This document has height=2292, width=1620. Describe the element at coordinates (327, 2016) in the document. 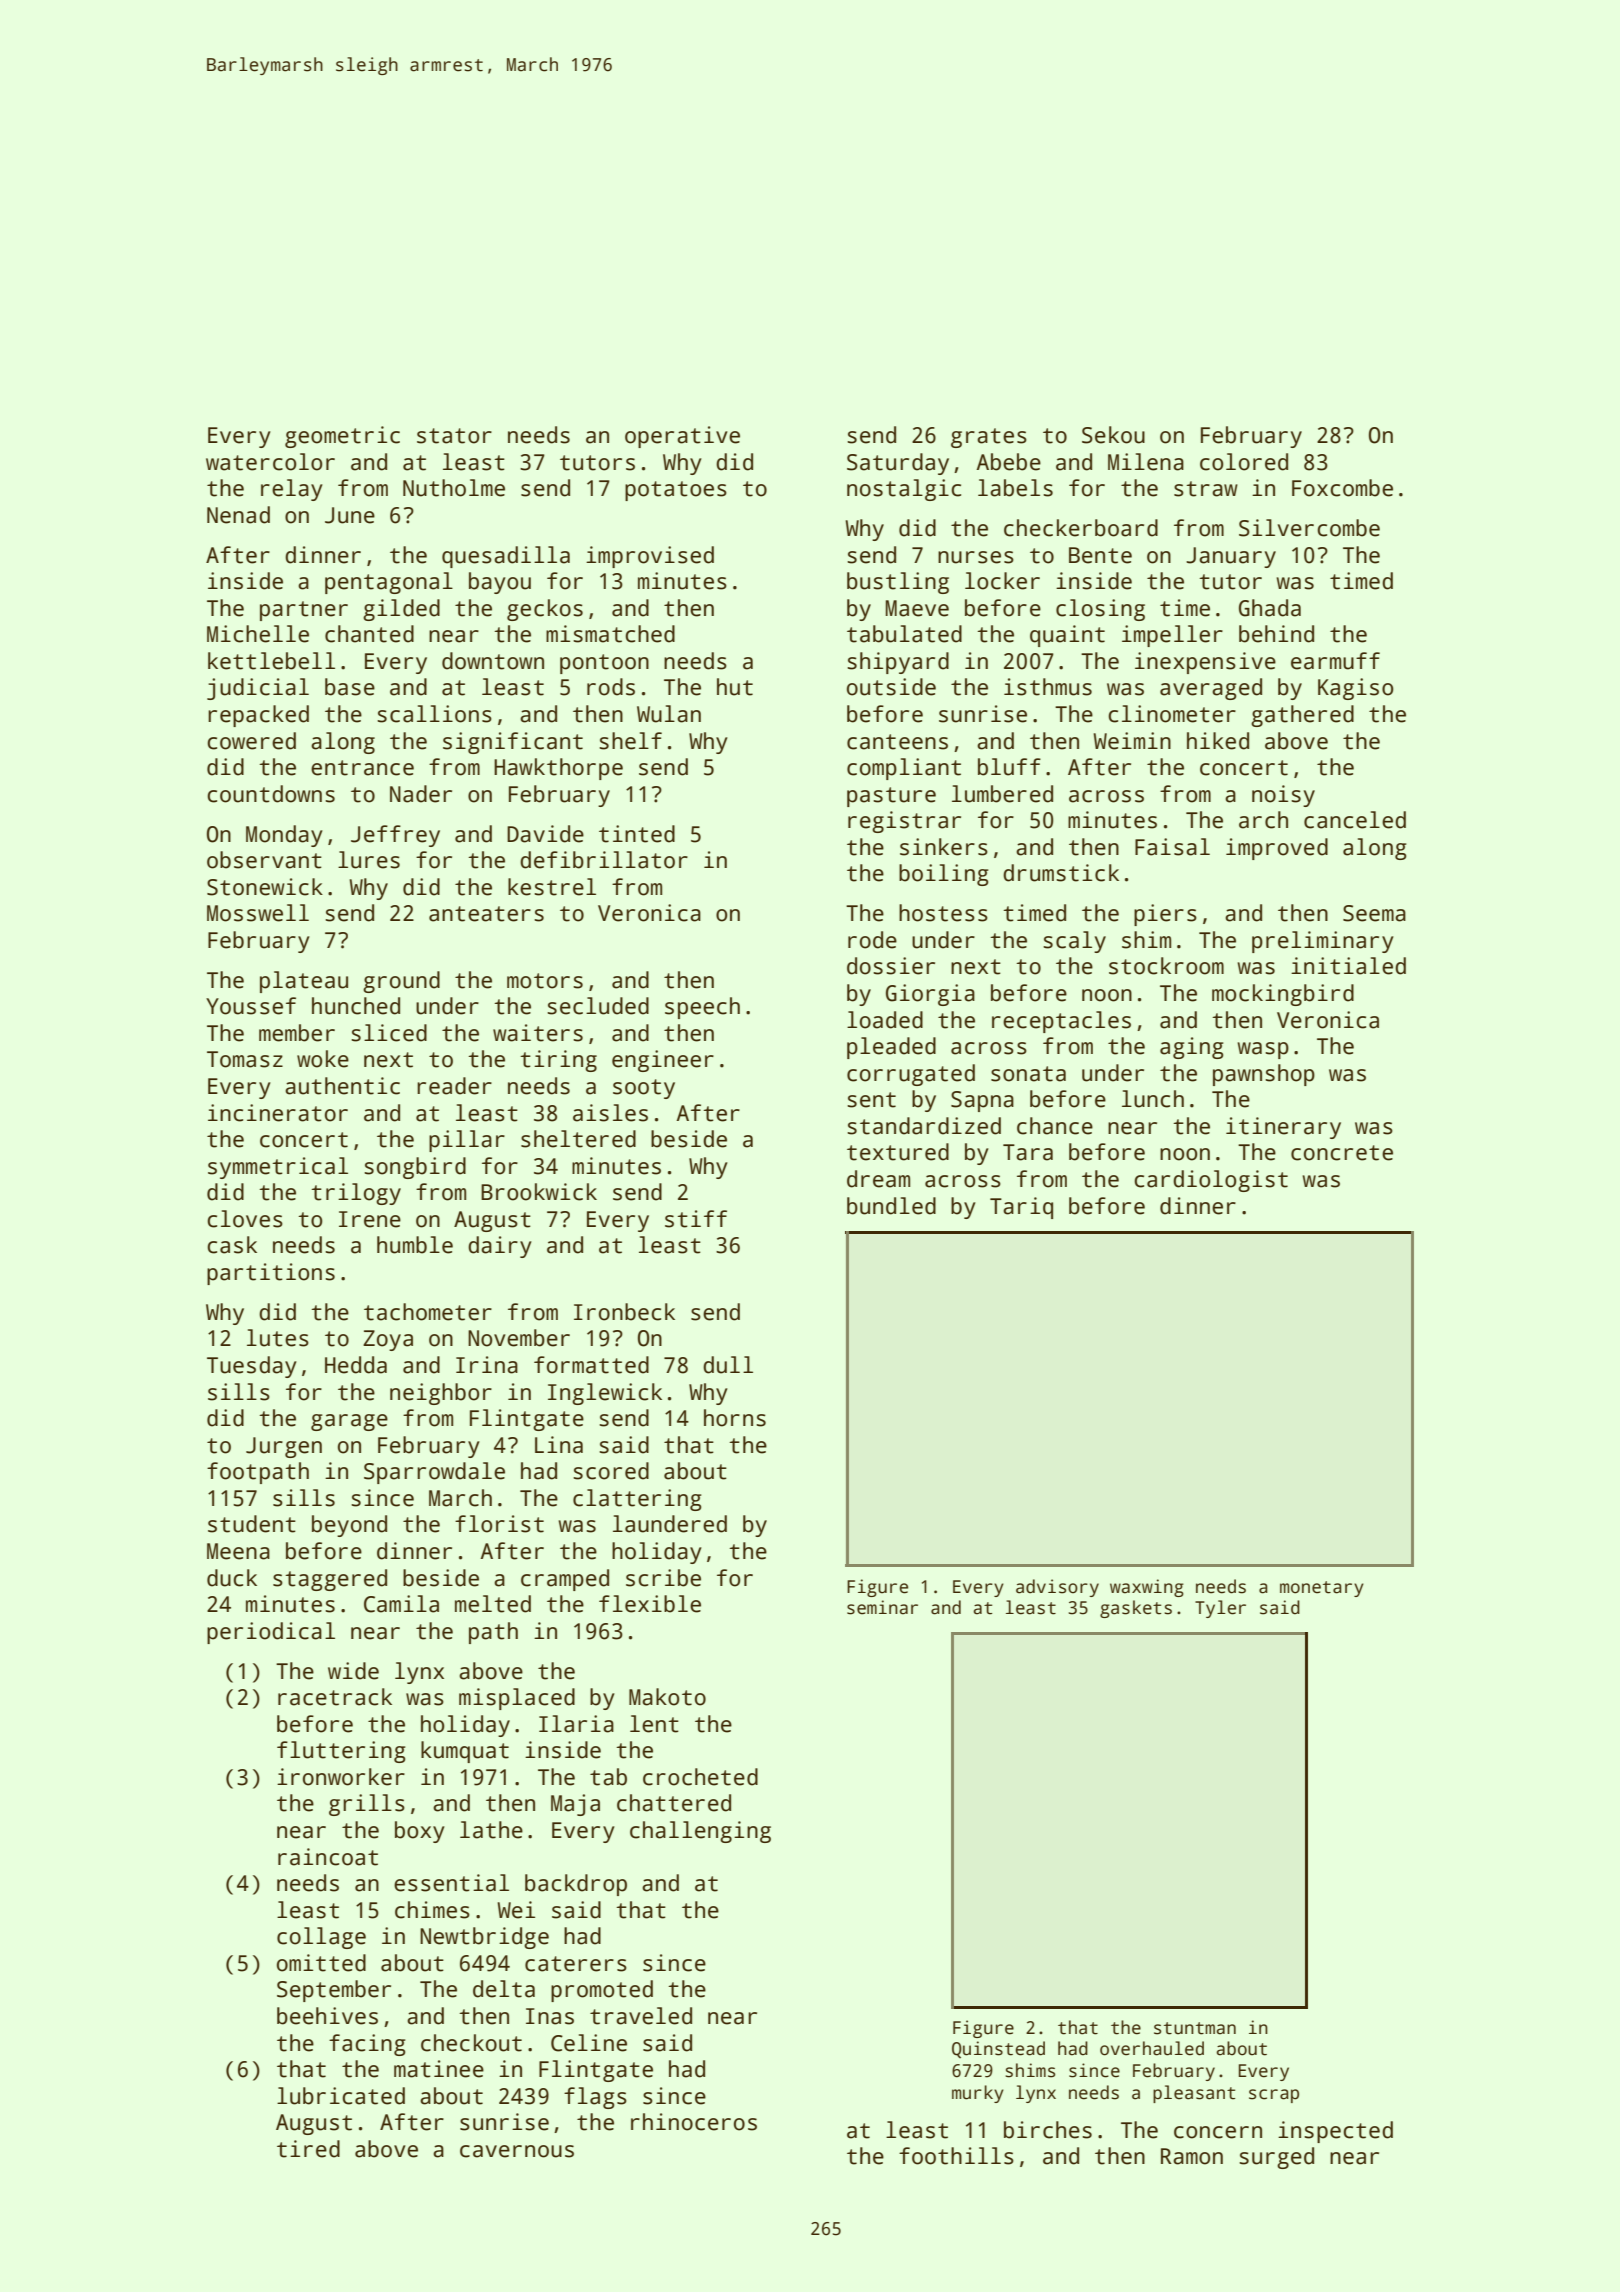

I see `beehives` at that location.
